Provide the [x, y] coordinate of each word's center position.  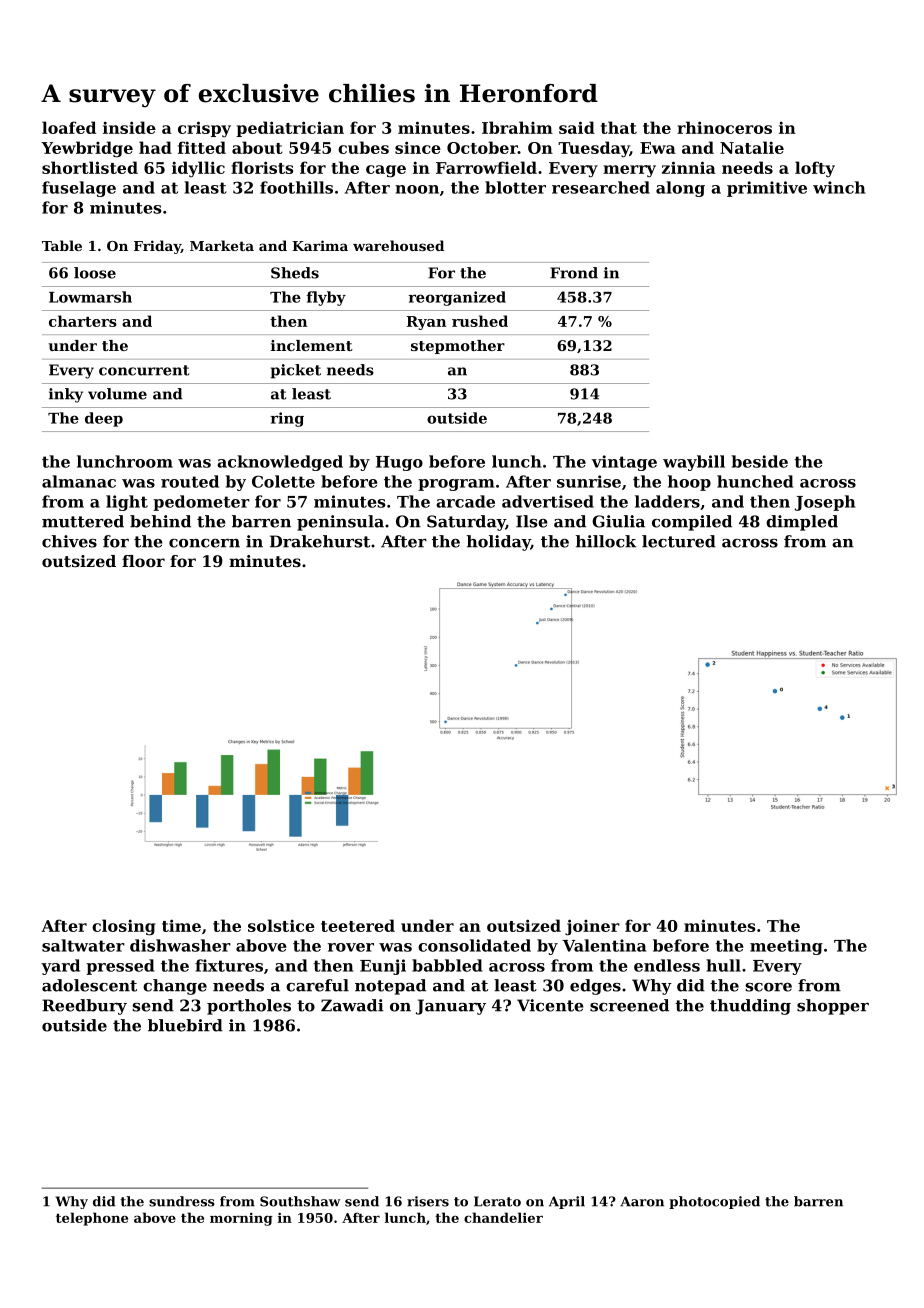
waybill [694, 463]
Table [62, 245]
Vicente [550, 1005]
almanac [79, 481]
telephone [92, 1219]
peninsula [340, 523]
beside [760, 461]
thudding [750, 1007]
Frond [574, 273]
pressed [120, 967]
